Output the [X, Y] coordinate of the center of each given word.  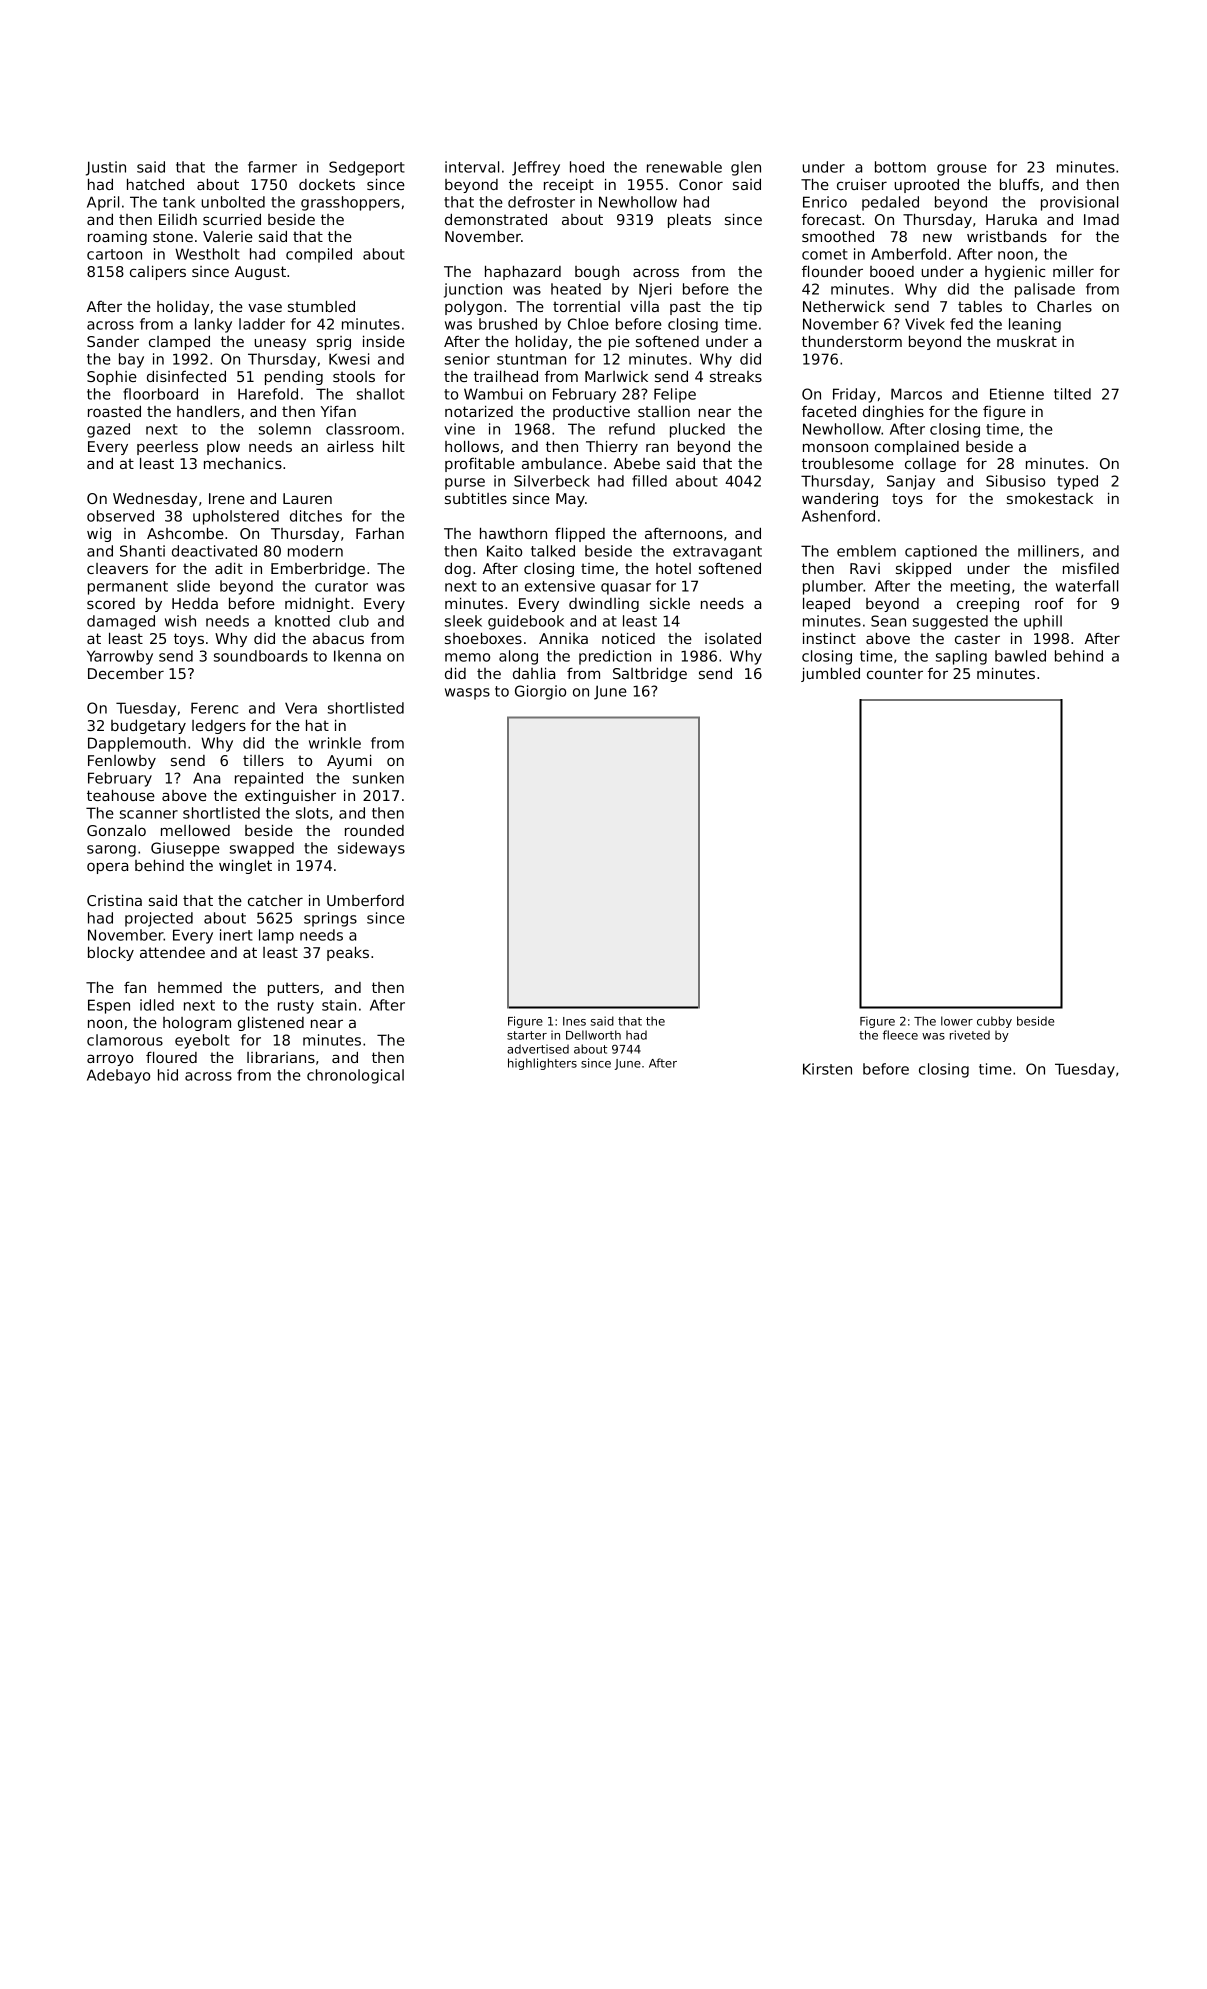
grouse [962, 170]
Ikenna [357, 656]
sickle [670, 603]
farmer [272, 167]
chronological [355, 1076]
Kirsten [827, 1069]
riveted [970, 1035]
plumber [833, 587]
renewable [684, 167]
